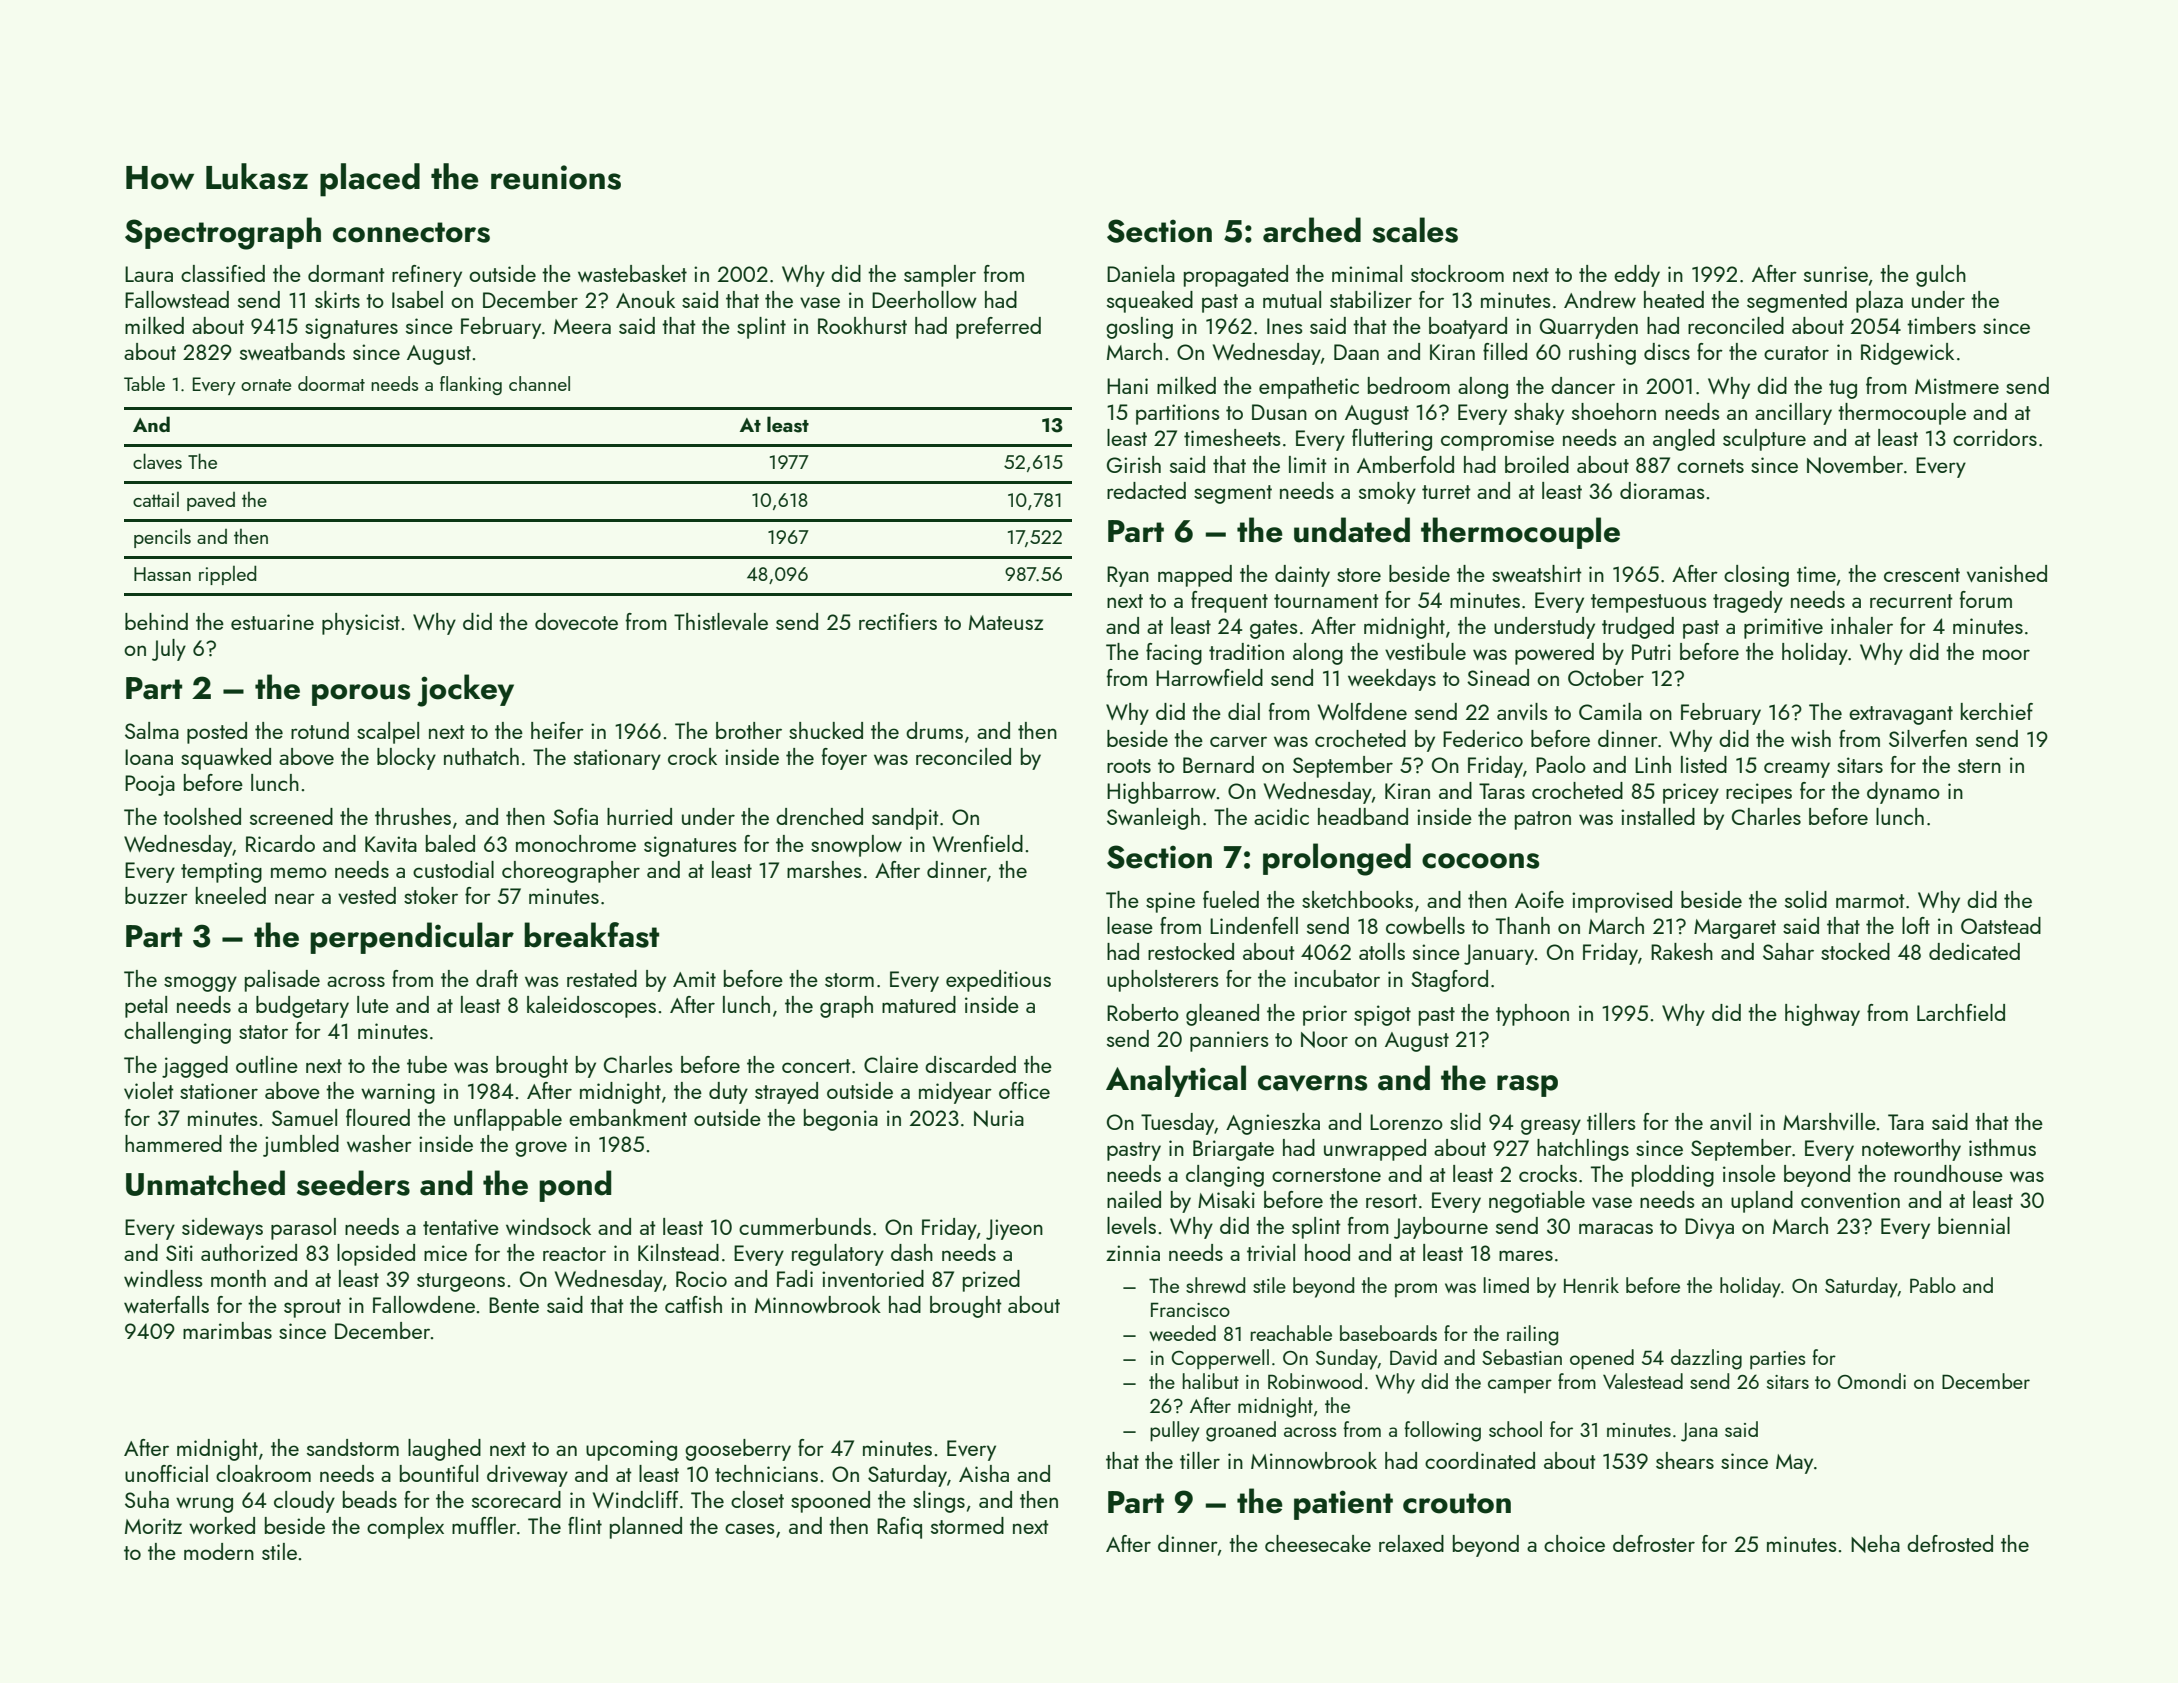 The image size is (2178, 1683). I want to click on claves, so click(157, 461).
